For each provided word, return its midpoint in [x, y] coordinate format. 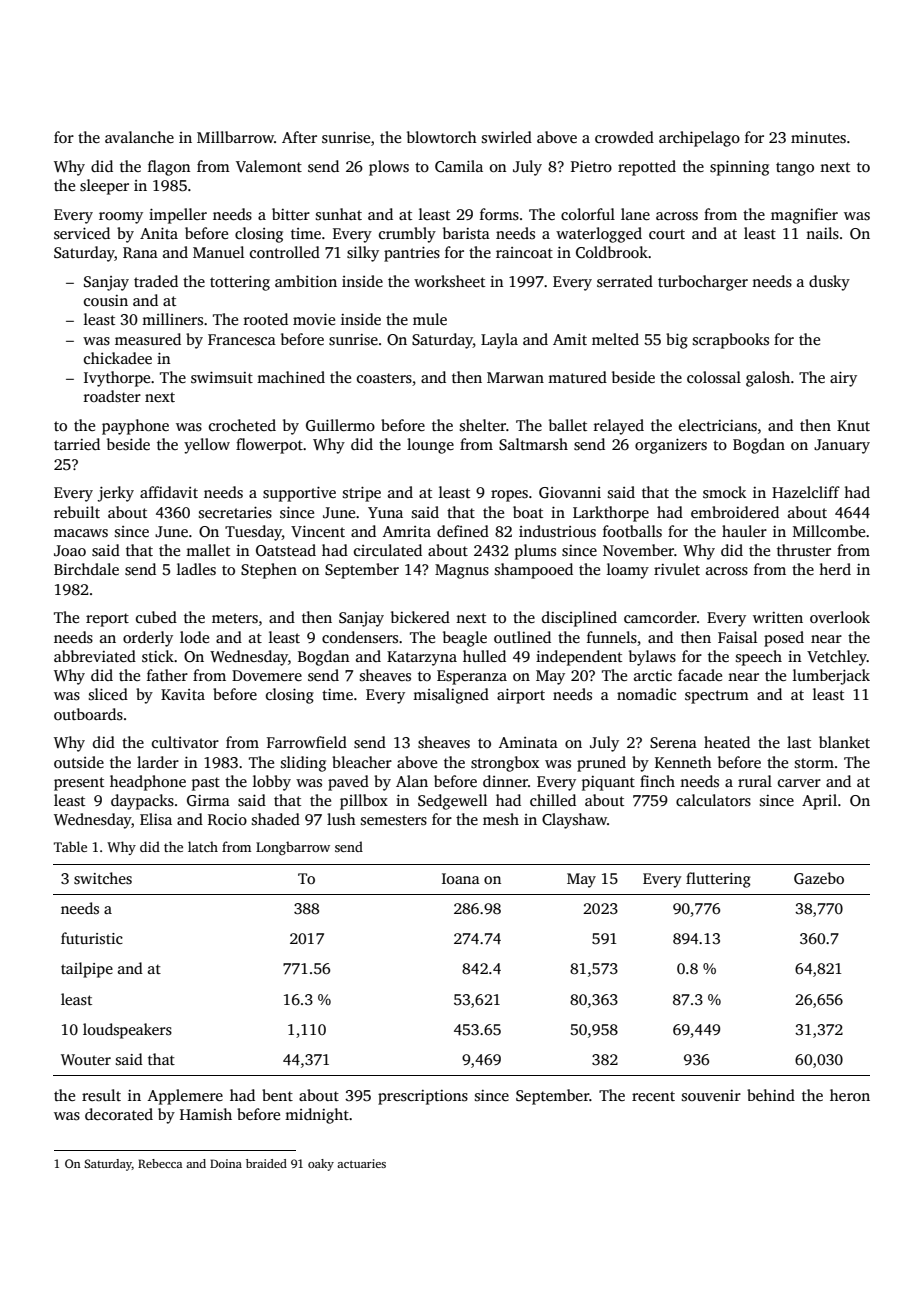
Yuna [385, 512]
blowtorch [442, 137]
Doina [226, 1163]
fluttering [718, 880]
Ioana [461, 878]
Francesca [242, 339]
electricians [718, 425]
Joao [70, 550]
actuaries [361, 1163]
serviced [82, 233]
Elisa [156, 819]
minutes [818, 138]
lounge [430, 446]
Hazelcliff [806, 492]
